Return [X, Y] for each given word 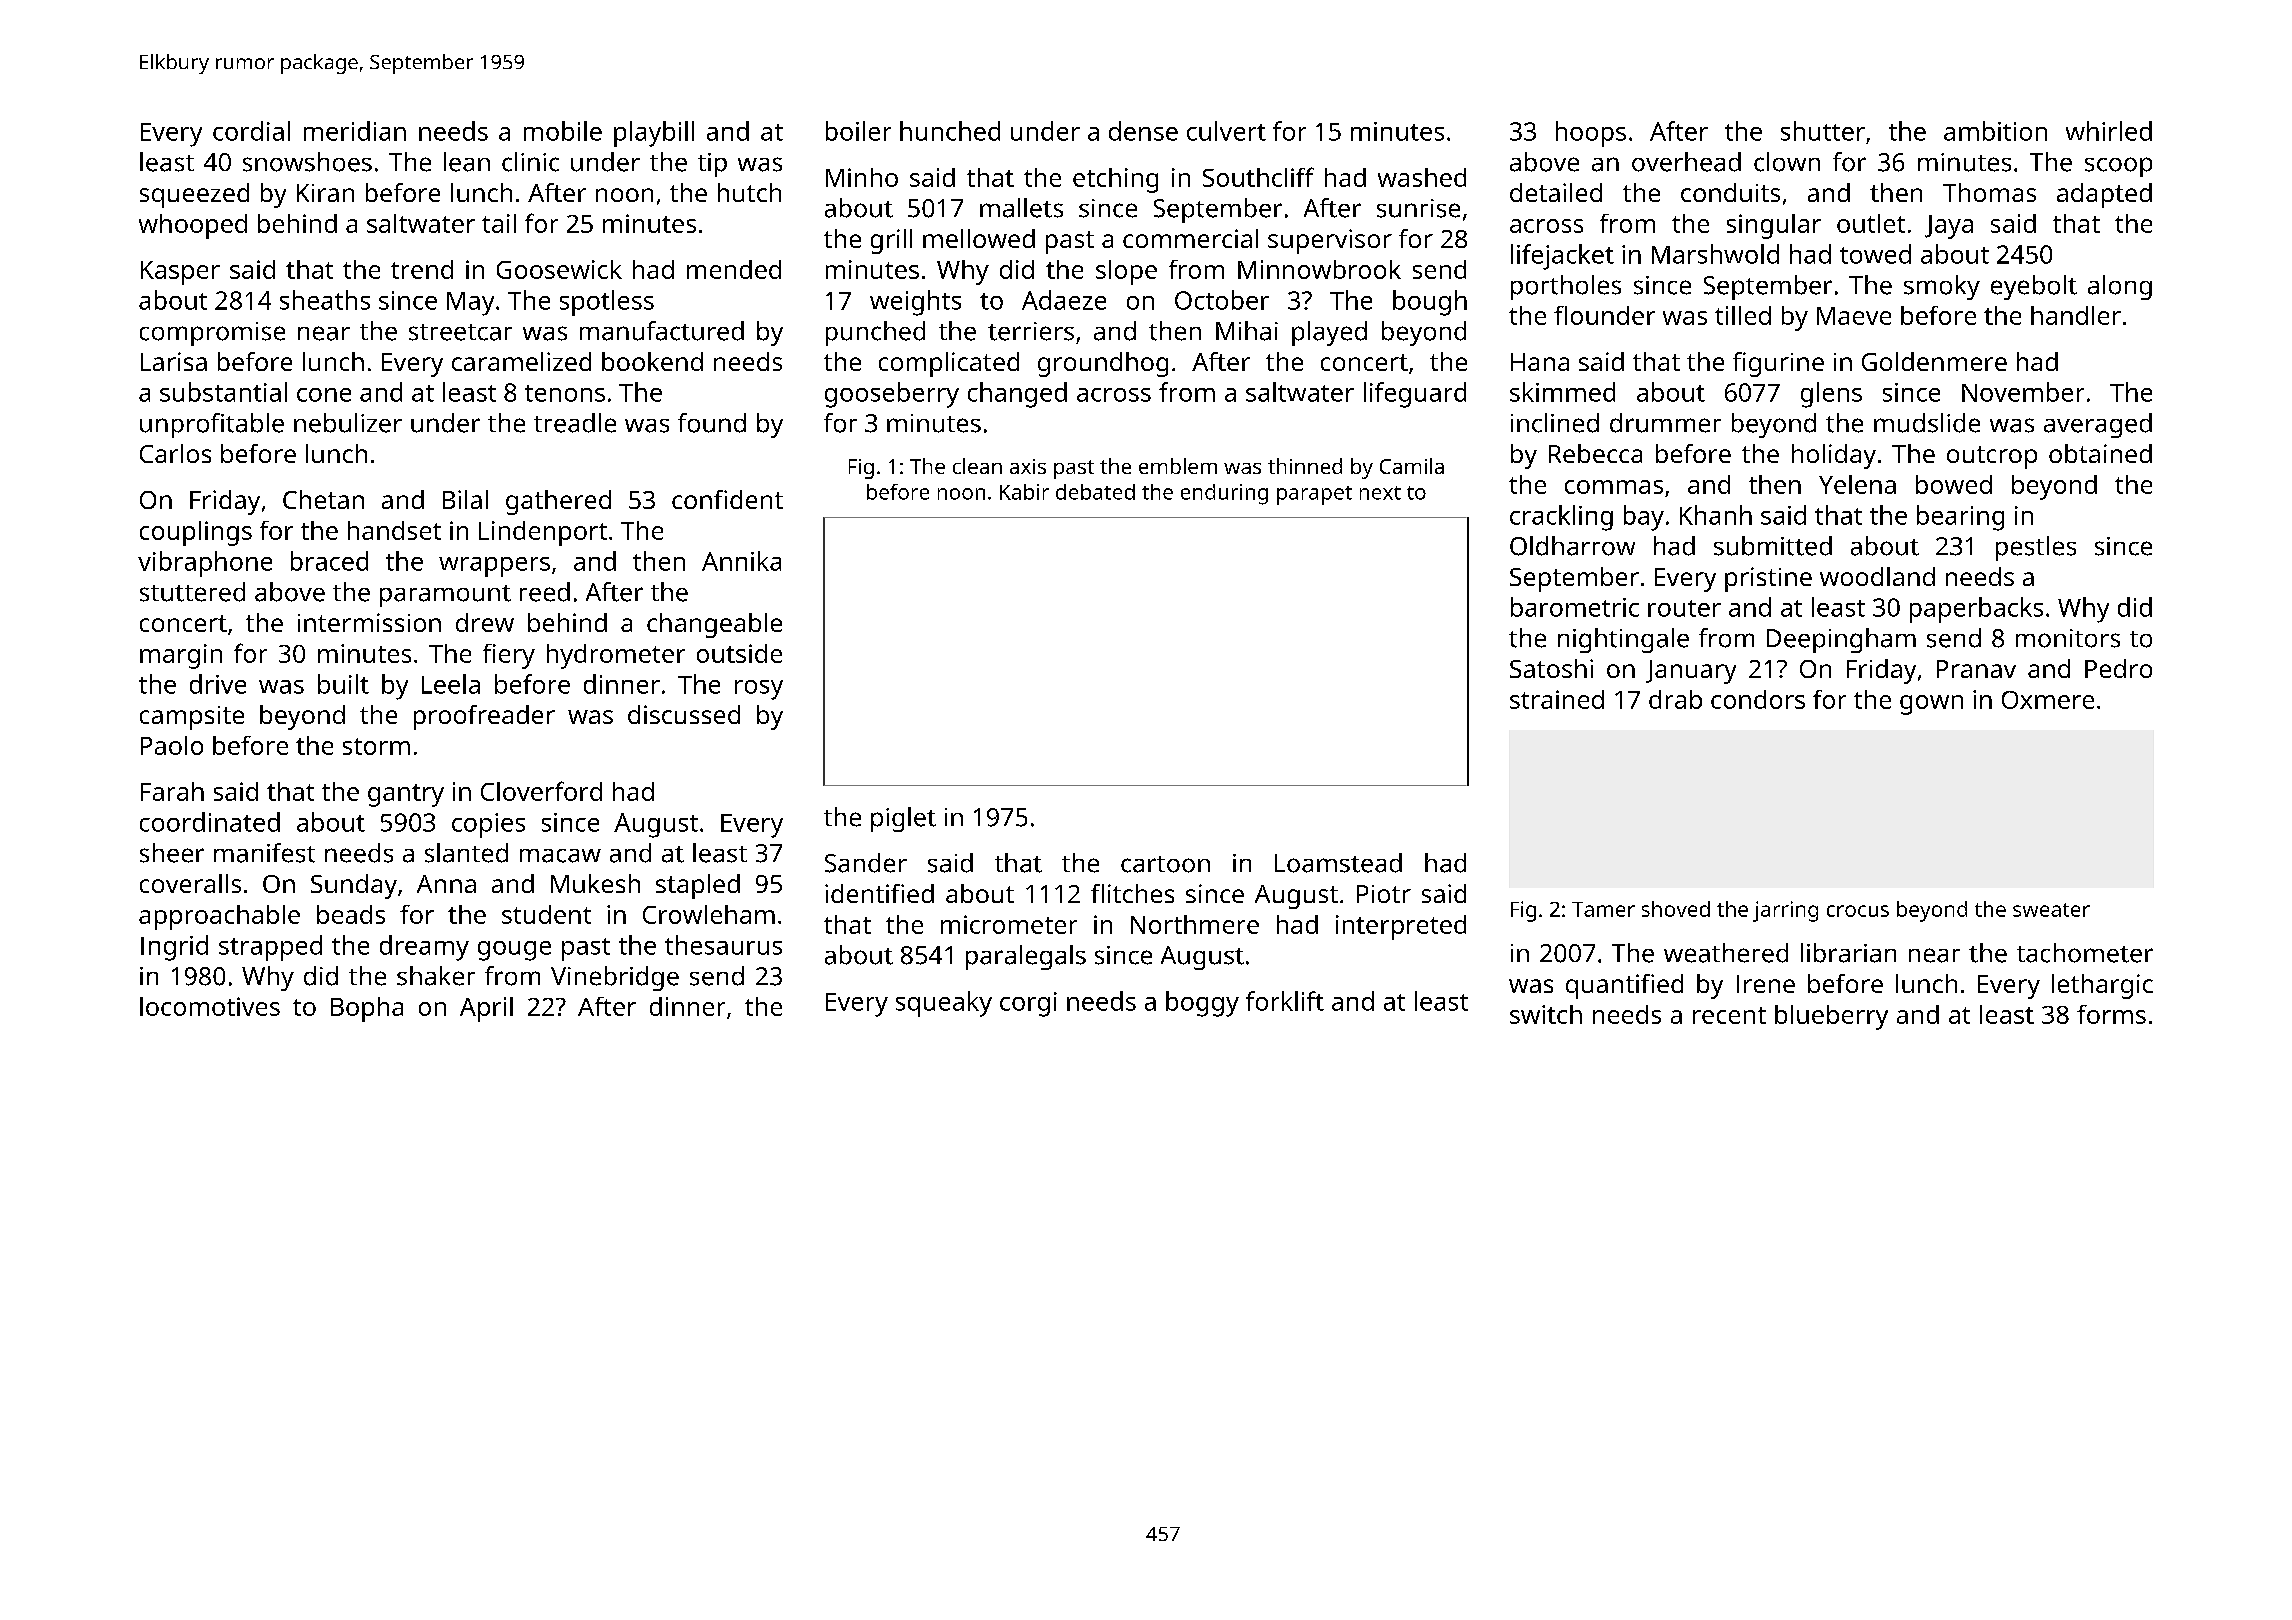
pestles [2036, 548]
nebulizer [348, 423]
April [486, 1009]
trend [422, 269]
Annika [741, 561]
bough [1430, 303]
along [2120, 287]
